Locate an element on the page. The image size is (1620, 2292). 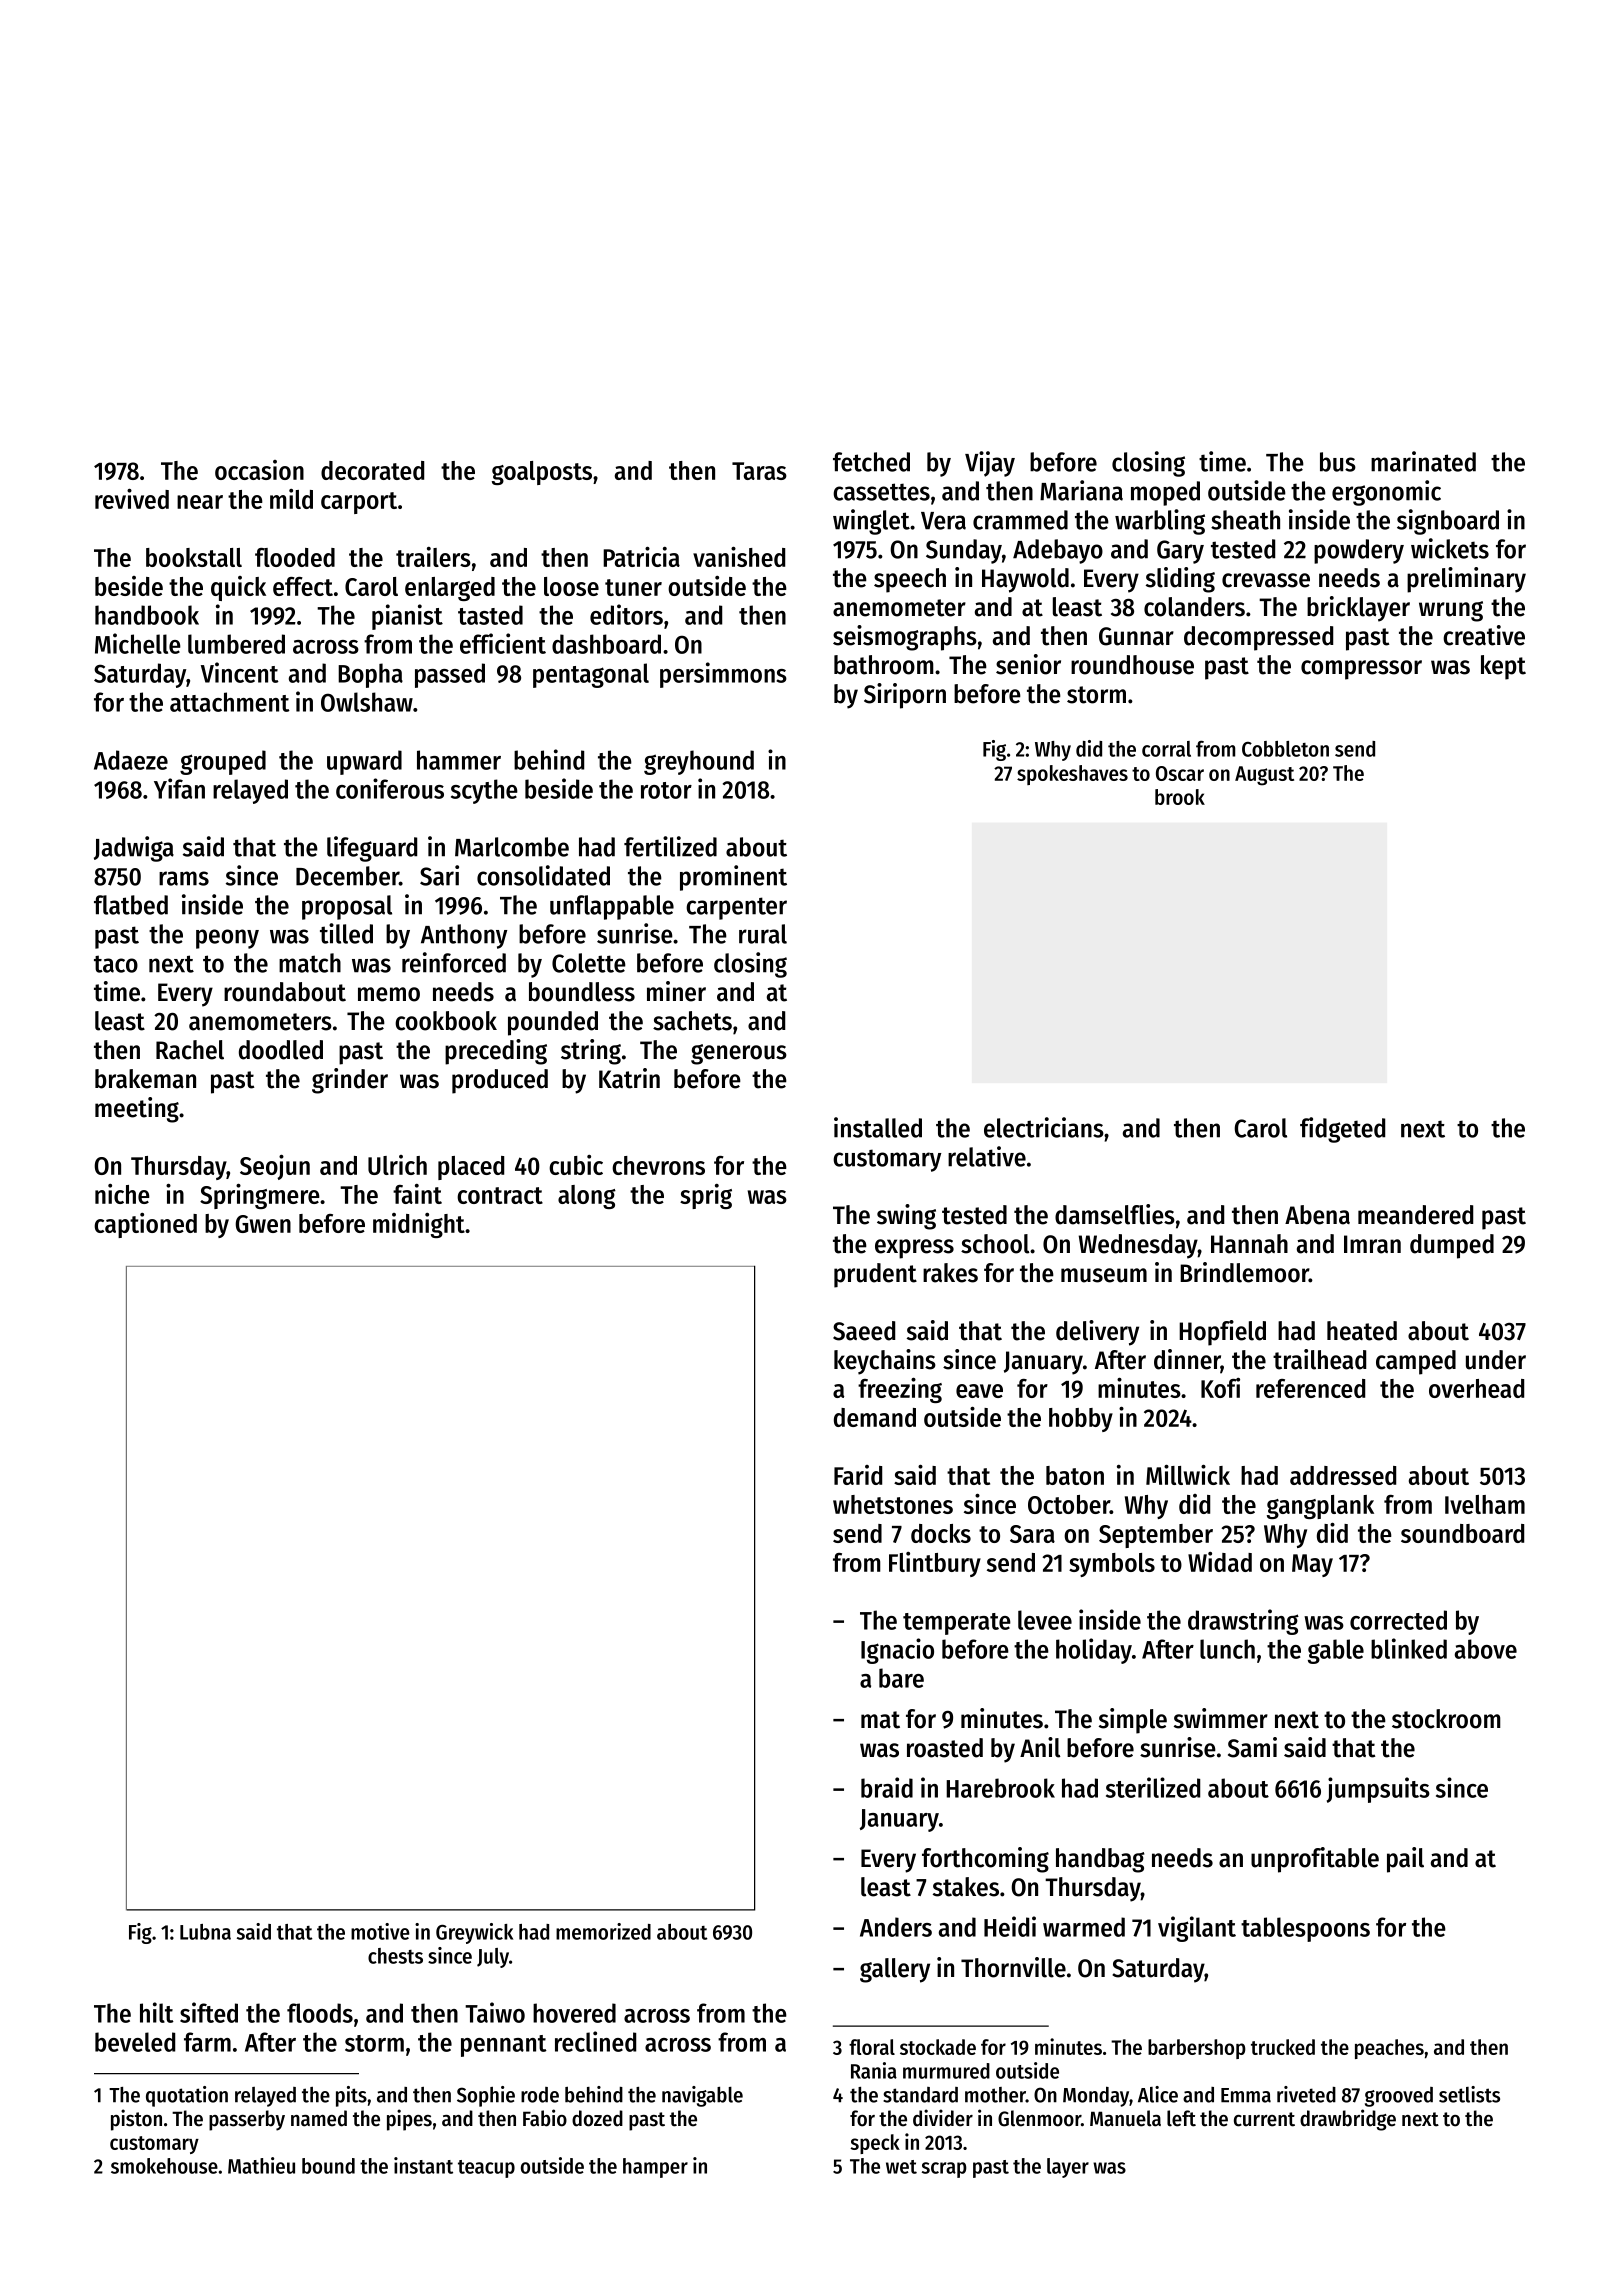
Sari is located at coordinates (439, 875).
